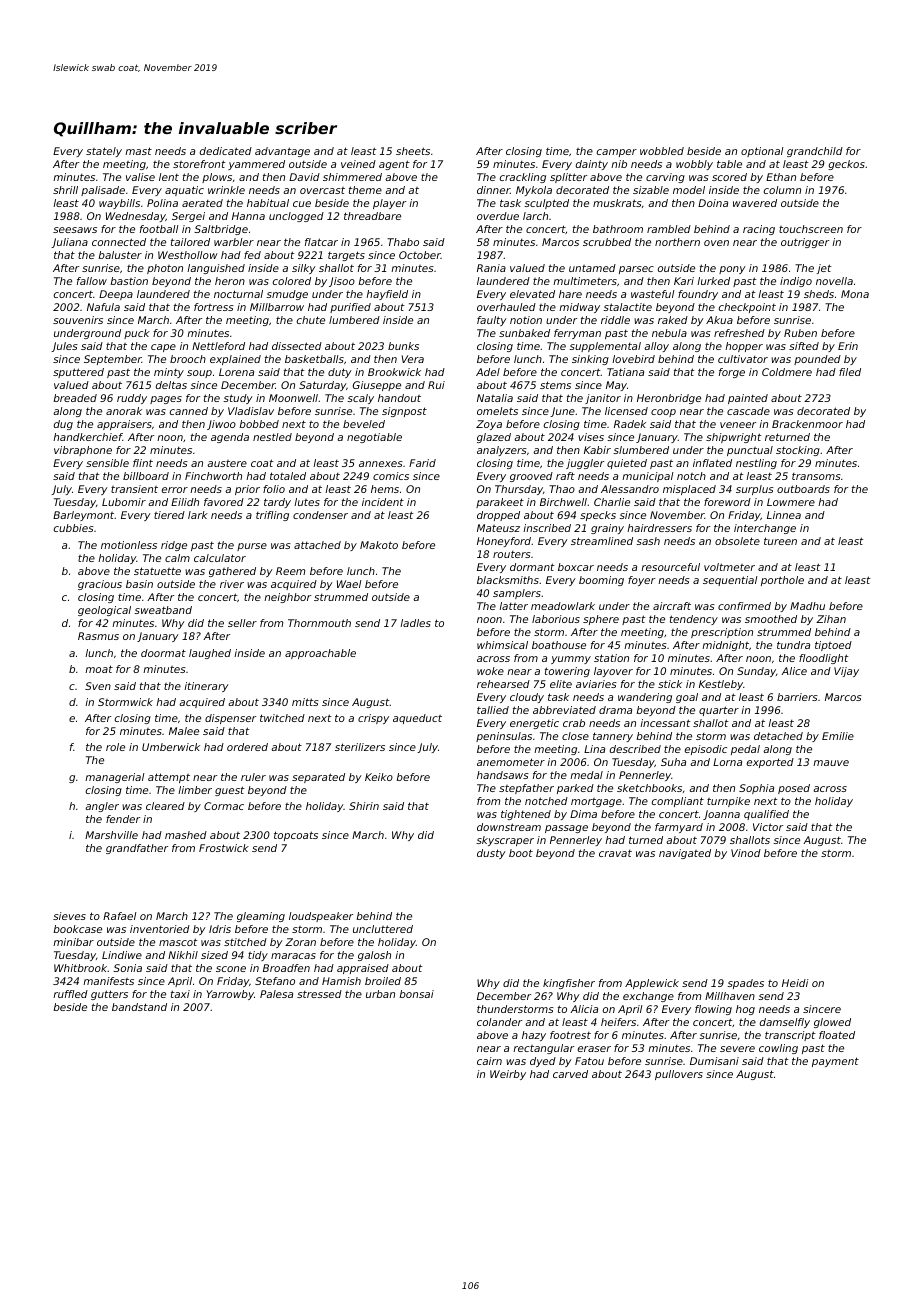 The width and height of the screenshot is (924, 1308). Describe the element at coordinates (590, 360) in the screenshot. I see `sinking` at that location.
